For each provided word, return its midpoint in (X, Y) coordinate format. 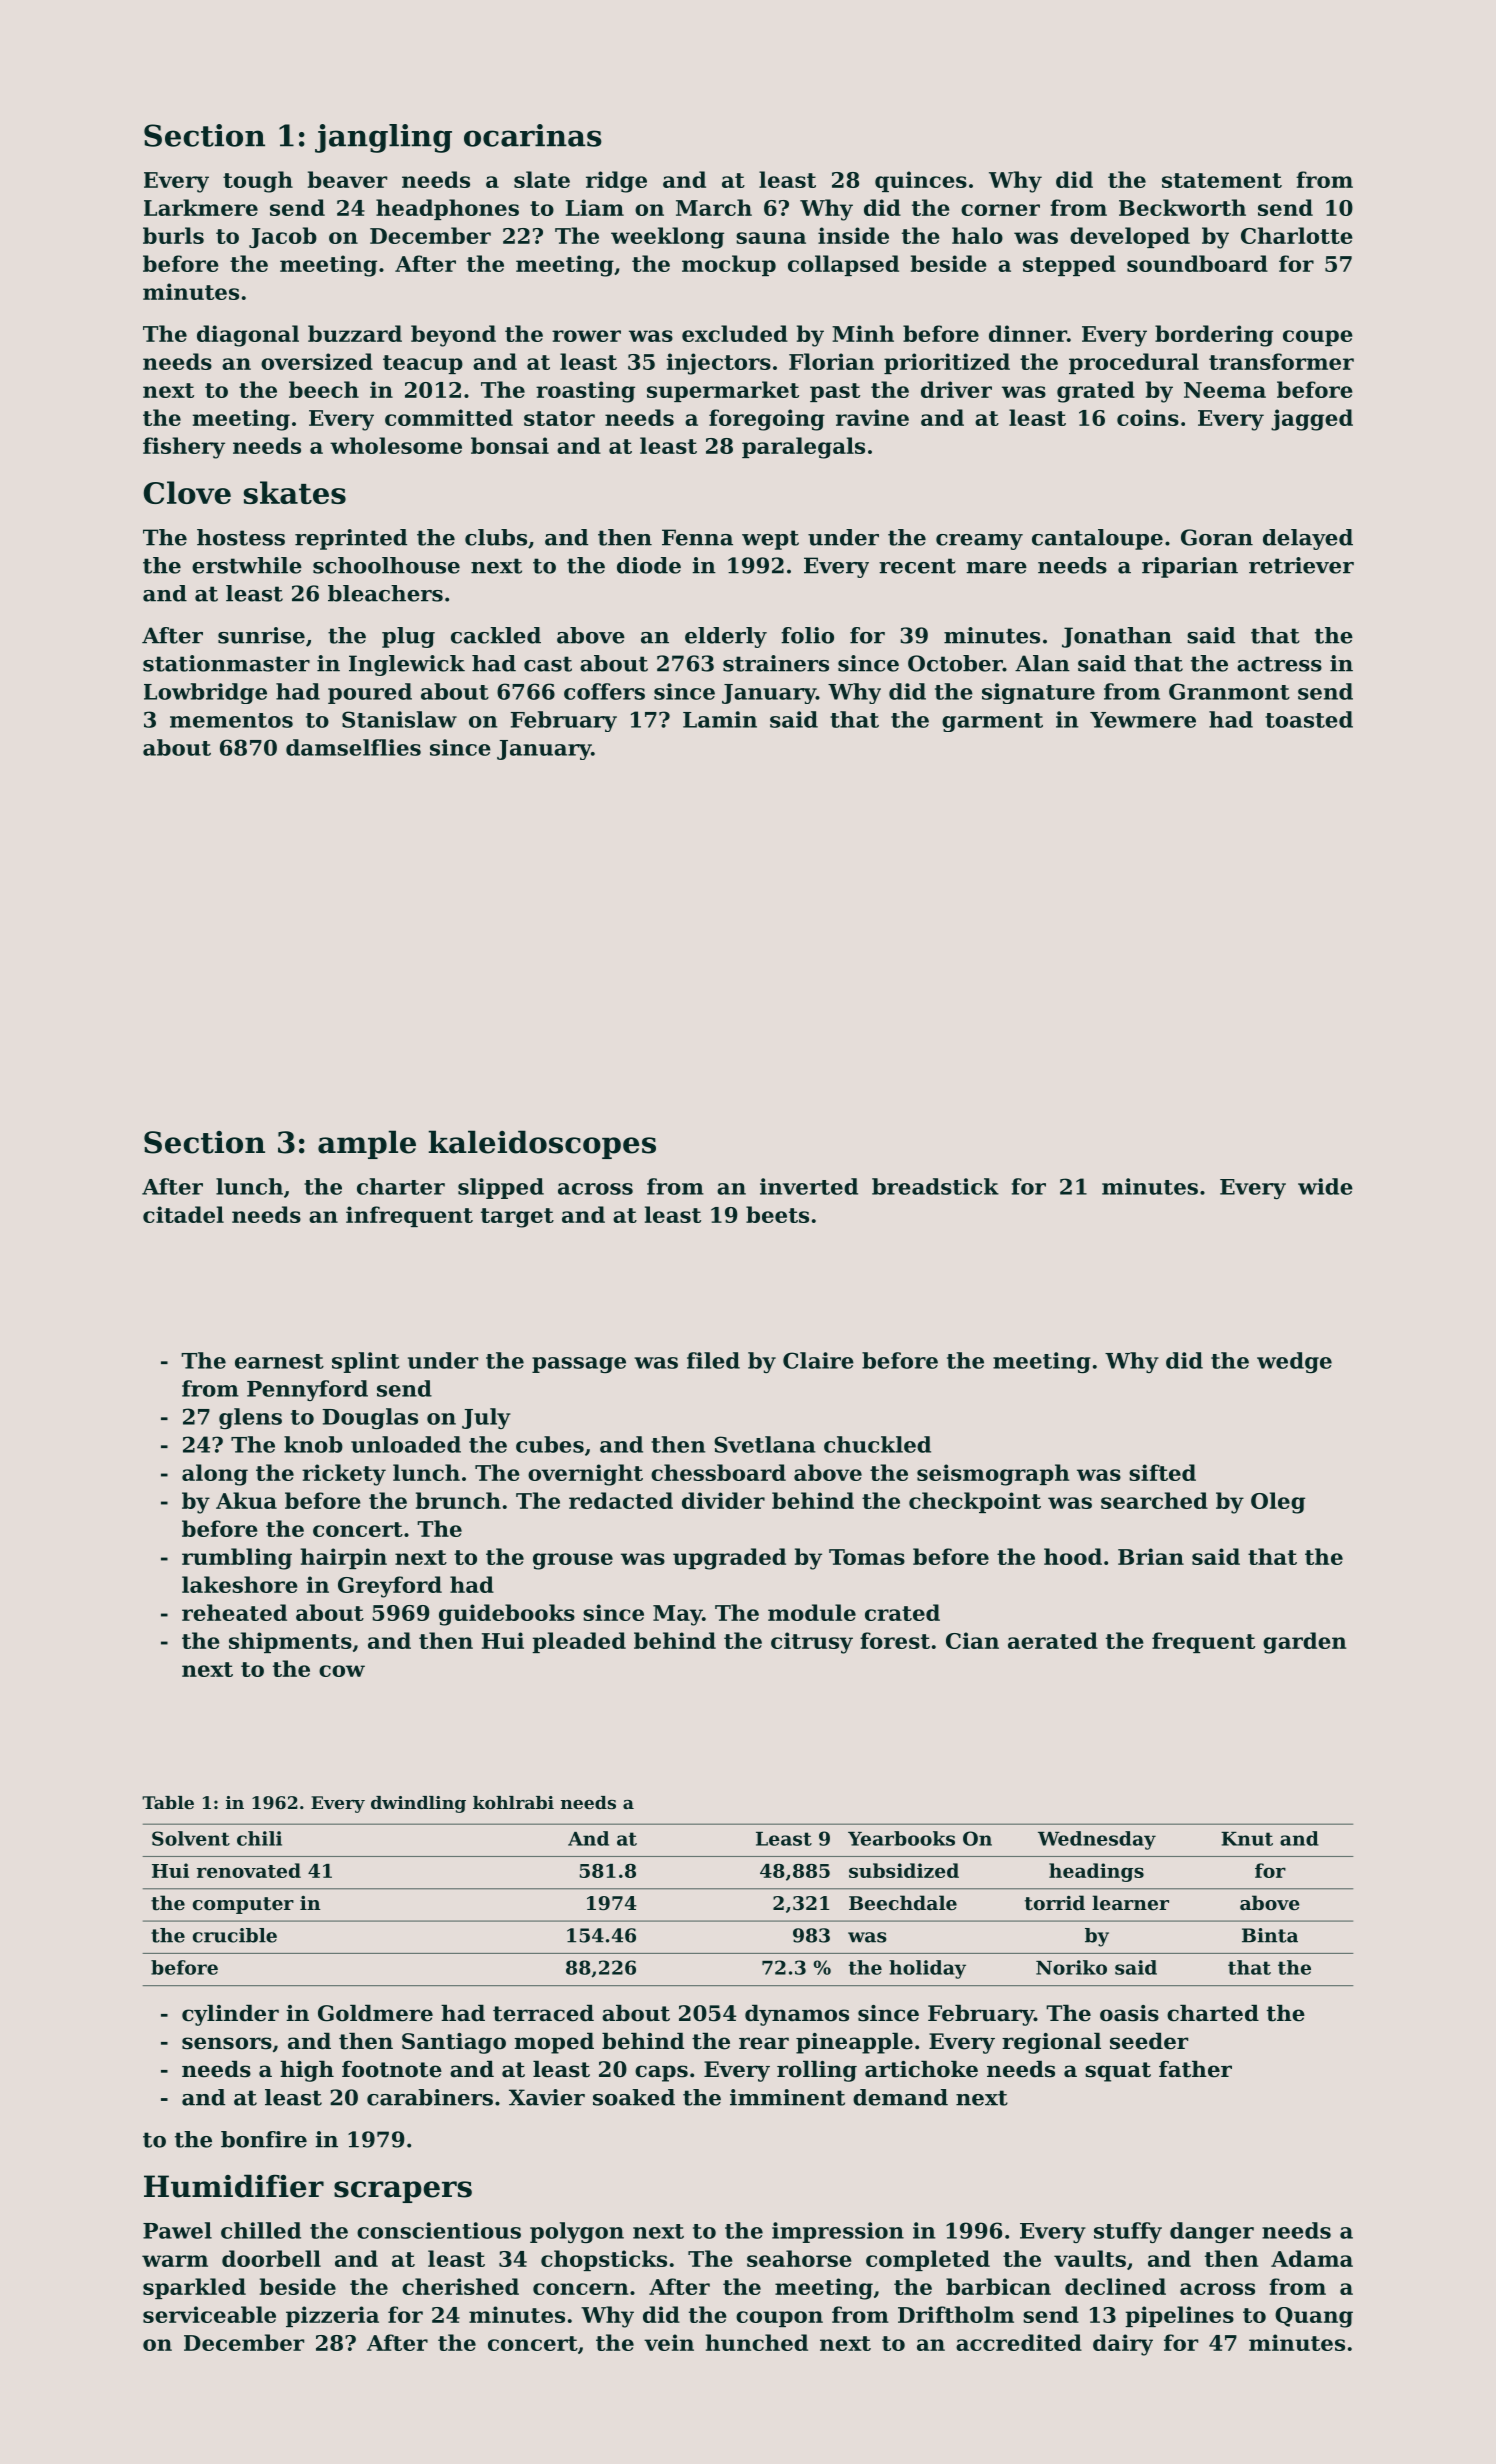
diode (649, 565)
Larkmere (201, 207)
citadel (183, 1214)
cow (342, 1671)
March (714, 207)
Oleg (1278, 1503)
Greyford (390, 1587)
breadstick (935, 1186)
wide (1325, 1186)
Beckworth (1182, 207)
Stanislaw (399, 719)
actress (1279, 664)
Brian (1151, 1556)
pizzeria (332, 2316)
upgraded (729, 1559)
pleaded (579, 1642)
